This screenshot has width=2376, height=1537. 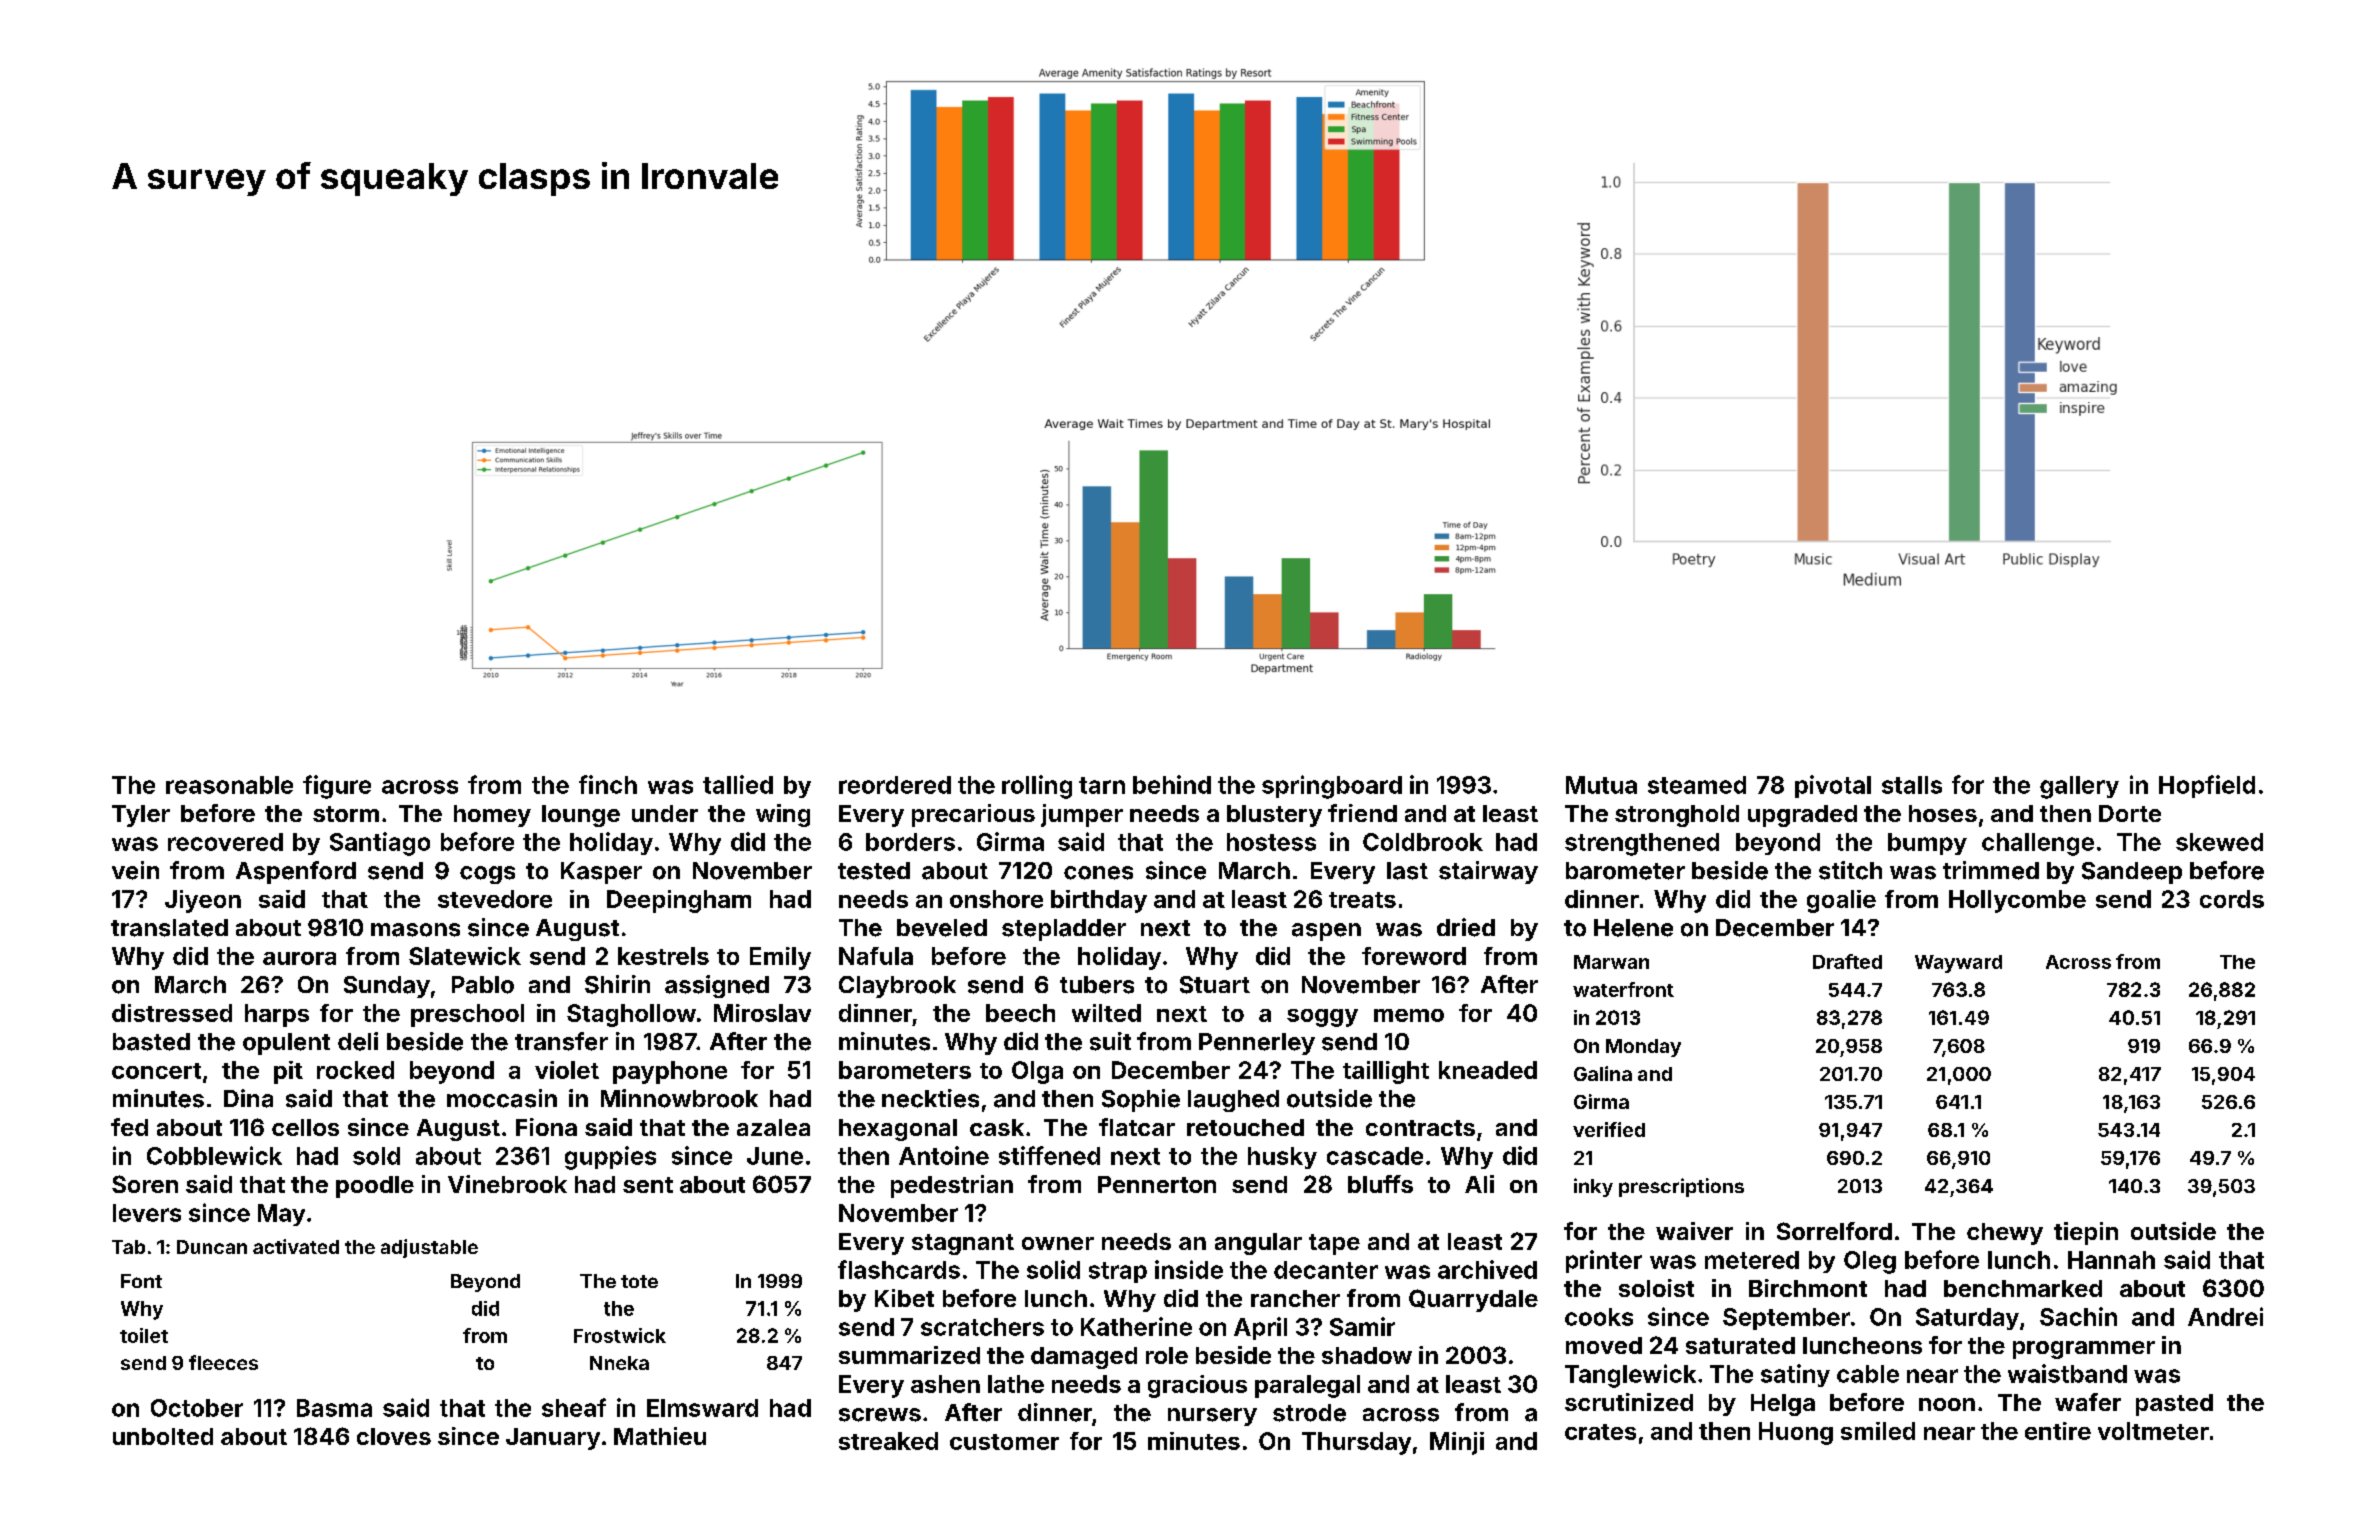 I want to click on Duncan, so click(x=212, y=1247).
